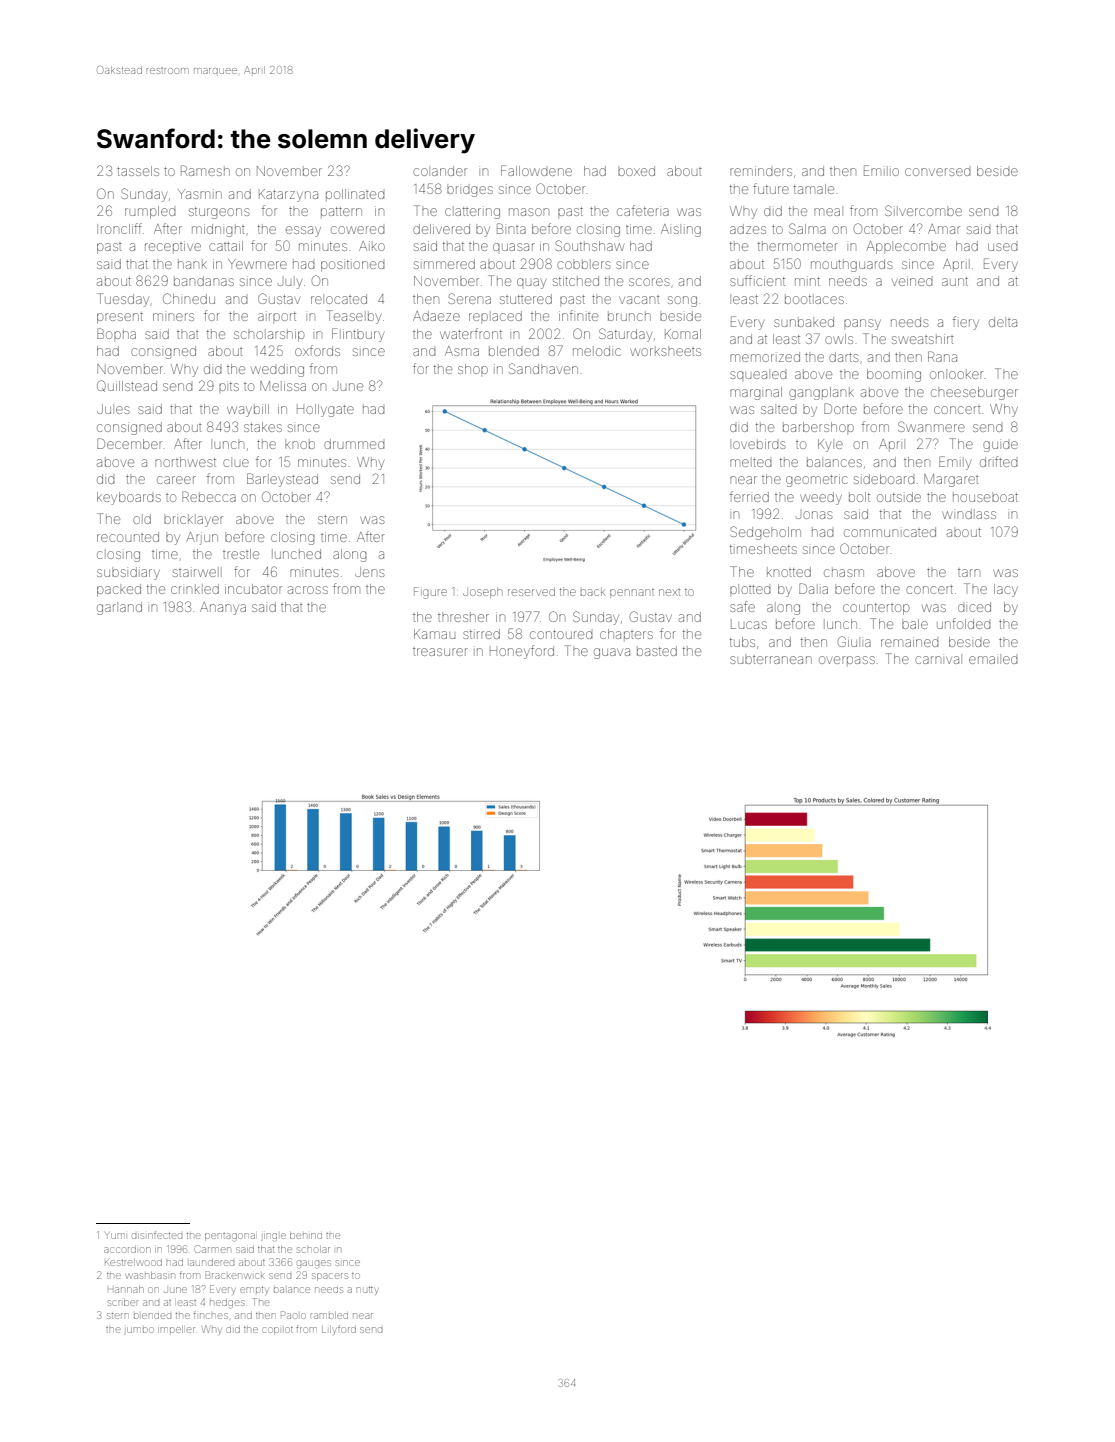 This screenshot has width=1115, height=1442. I want to click on Lilyford, so click(339, 1329).
